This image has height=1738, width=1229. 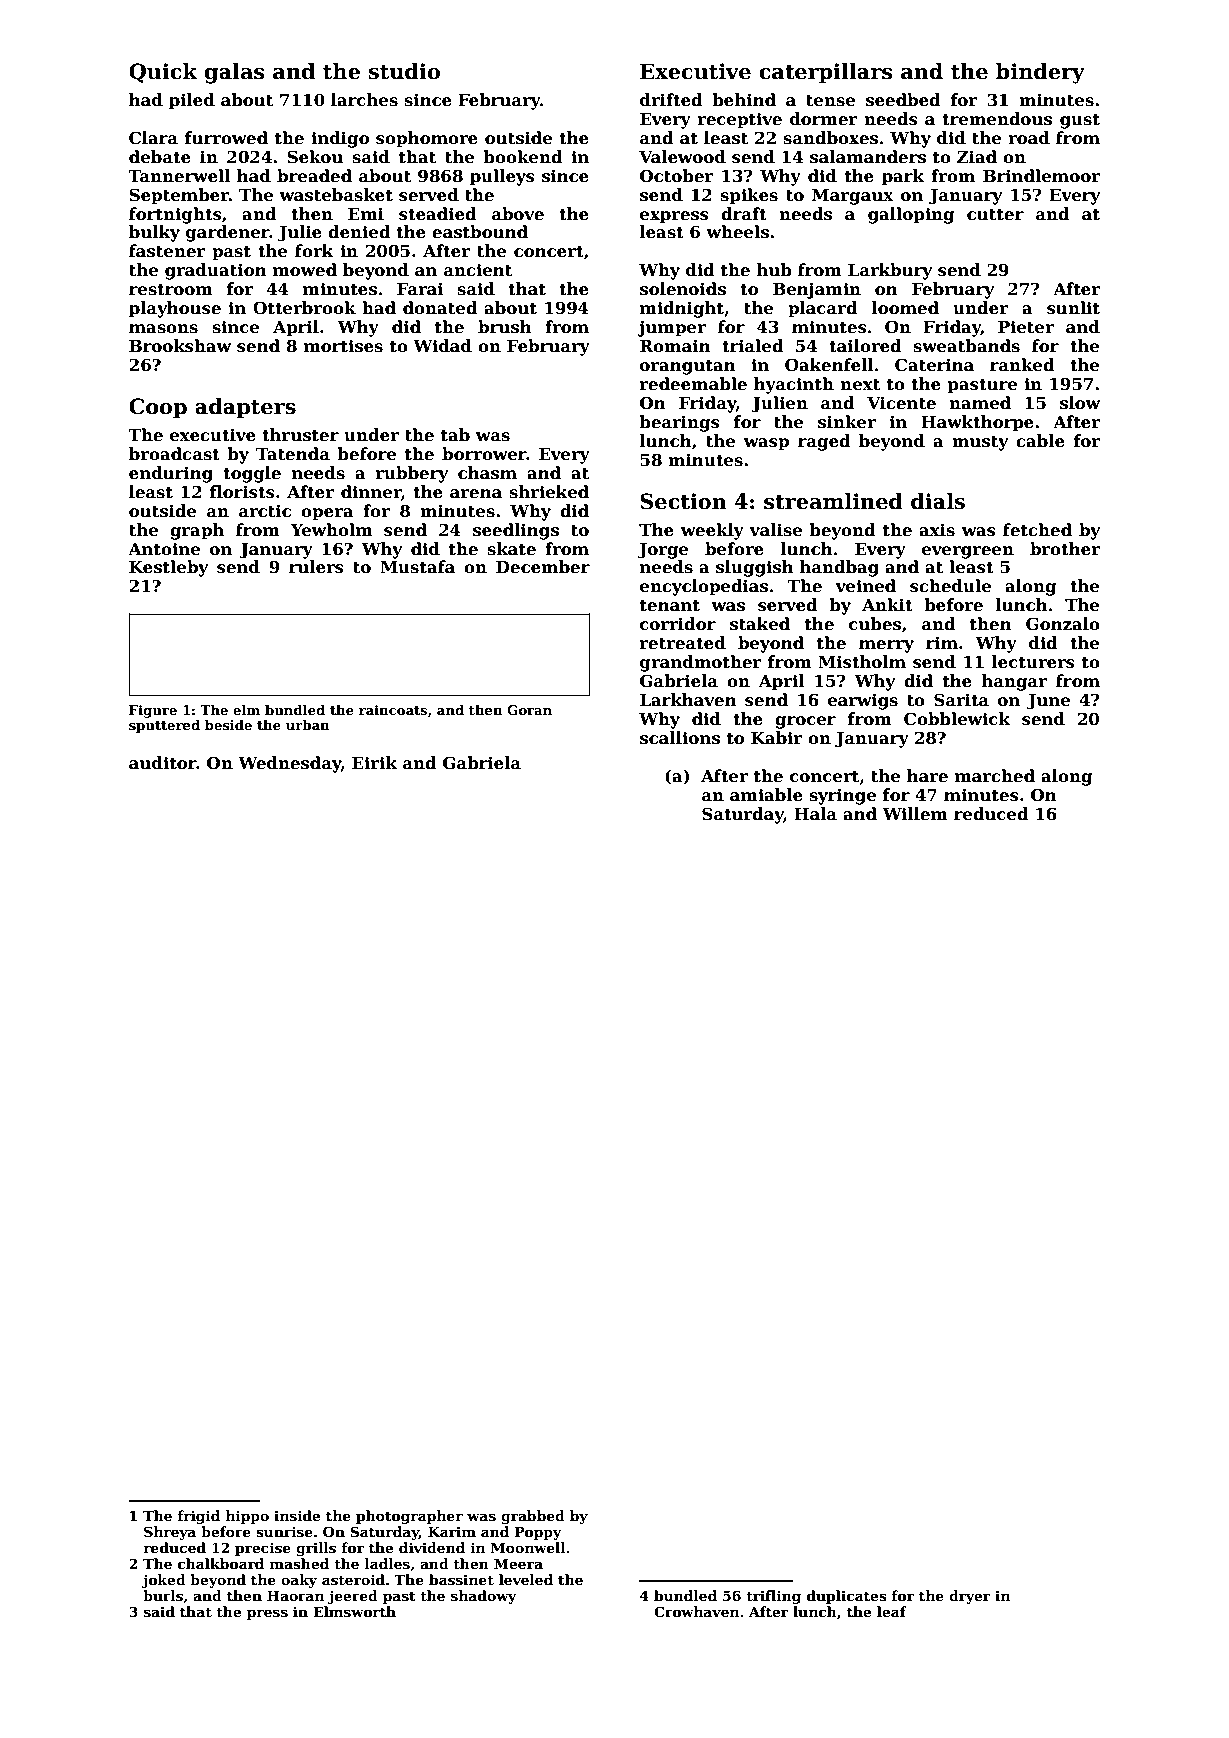 I want to click on beside, so click(x=228, y=725).
